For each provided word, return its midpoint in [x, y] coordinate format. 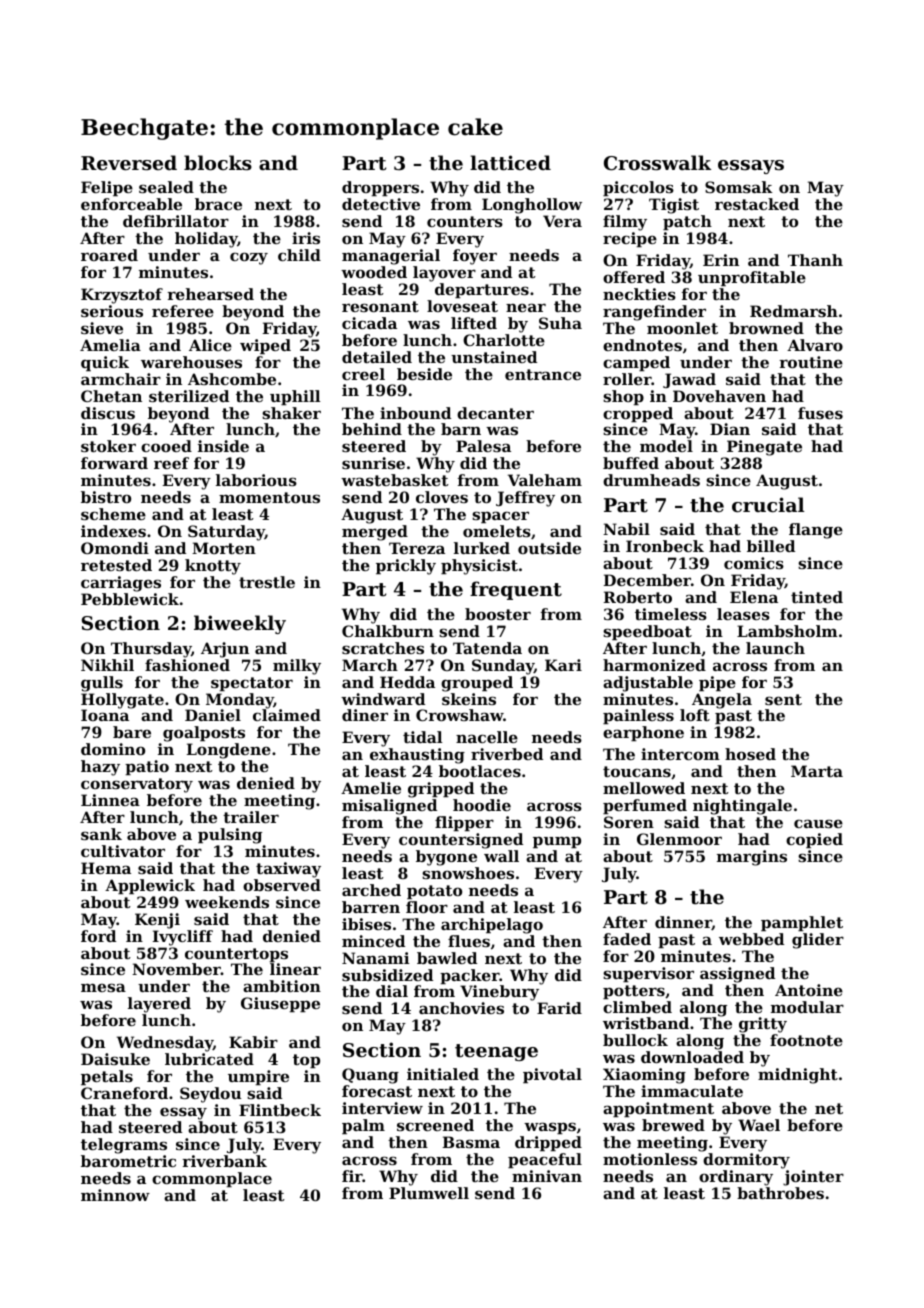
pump [557, 842]
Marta [817, 771]
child [299, 255]
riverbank [224, 1161]
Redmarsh [794, 311]
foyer [475, 257]
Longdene [229, 751]
